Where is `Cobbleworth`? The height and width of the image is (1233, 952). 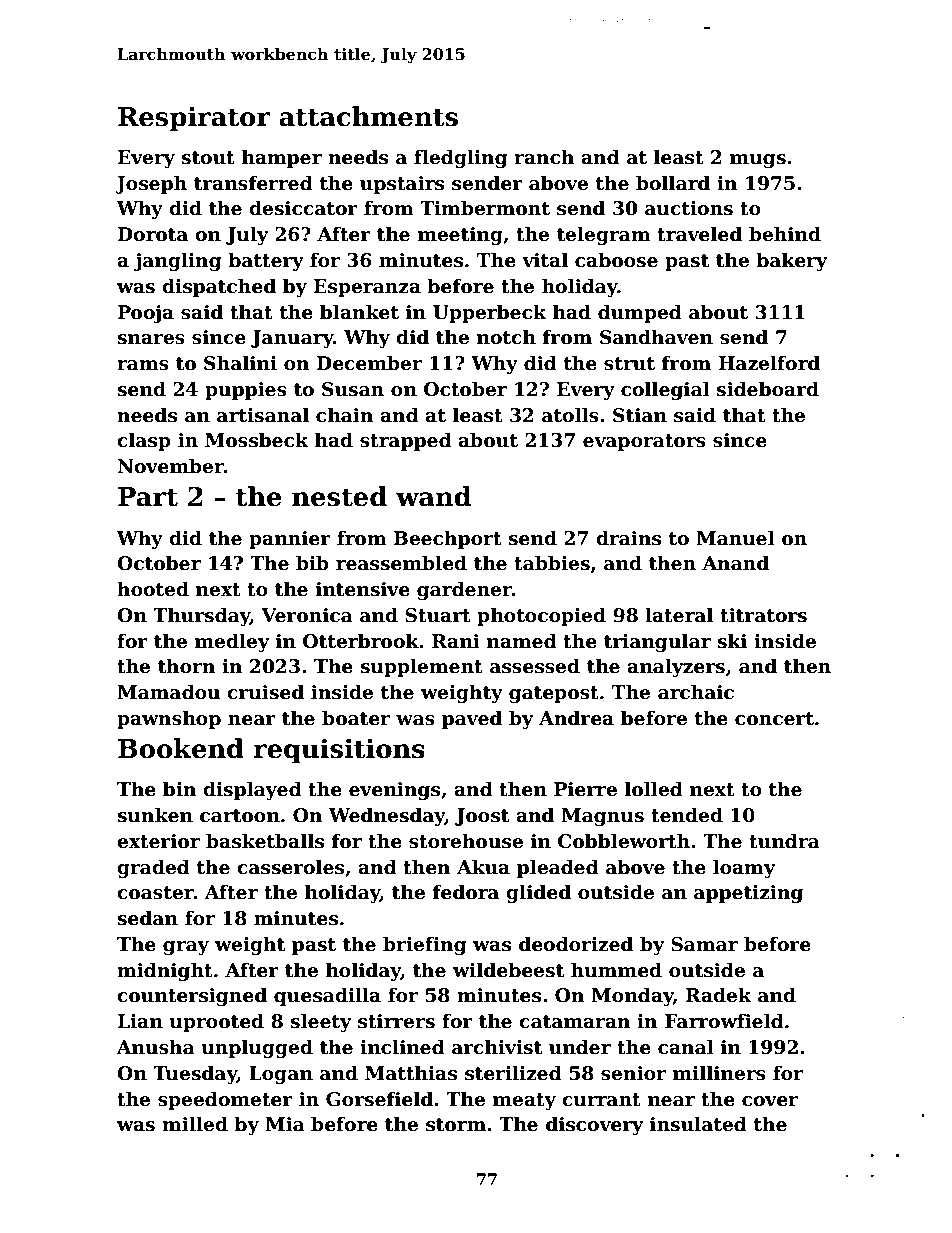 Cobbleworth is located at coordinates (624, 841).
